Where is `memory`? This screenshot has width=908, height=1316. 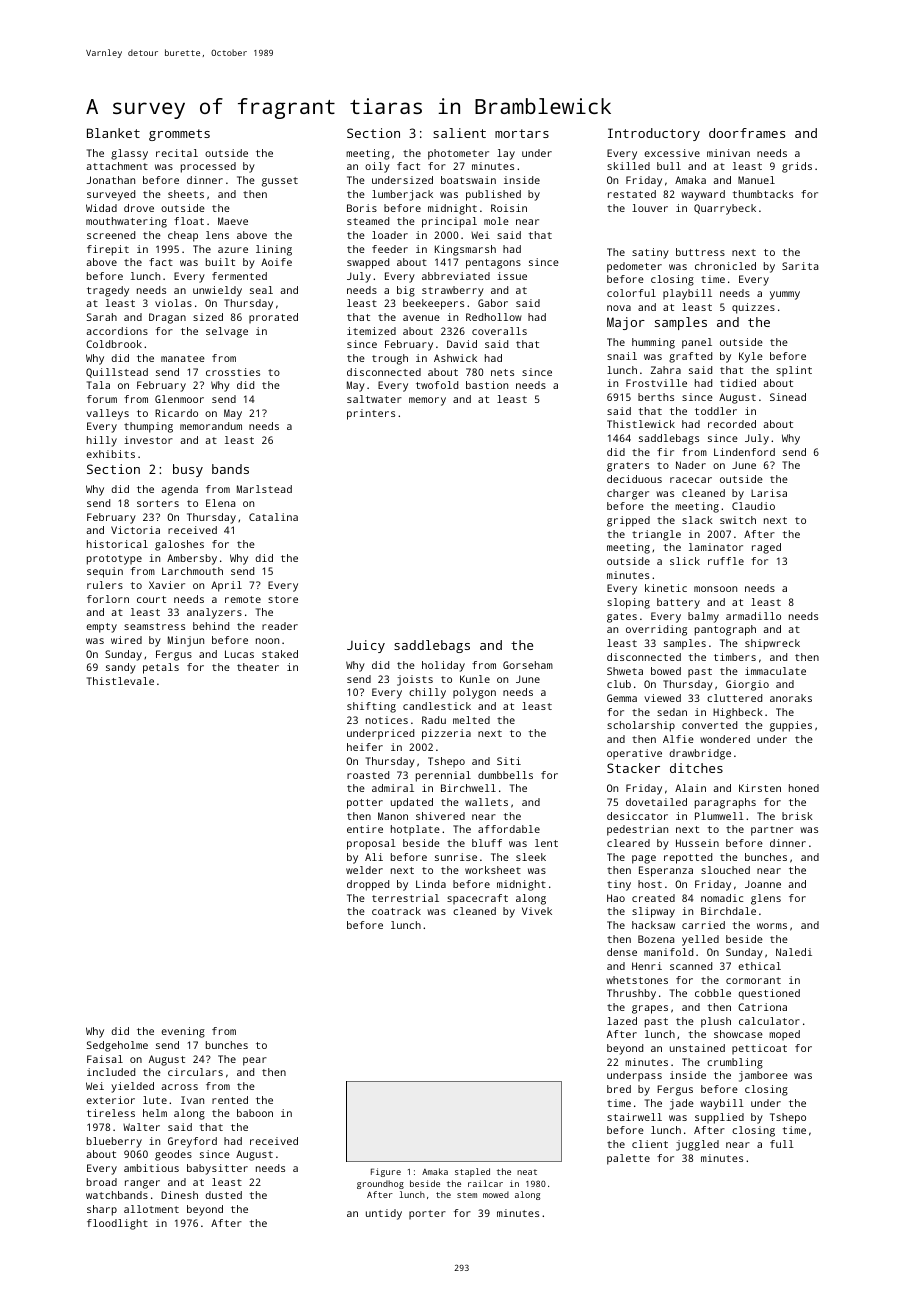
memory is located at coordinates (427, 401).
